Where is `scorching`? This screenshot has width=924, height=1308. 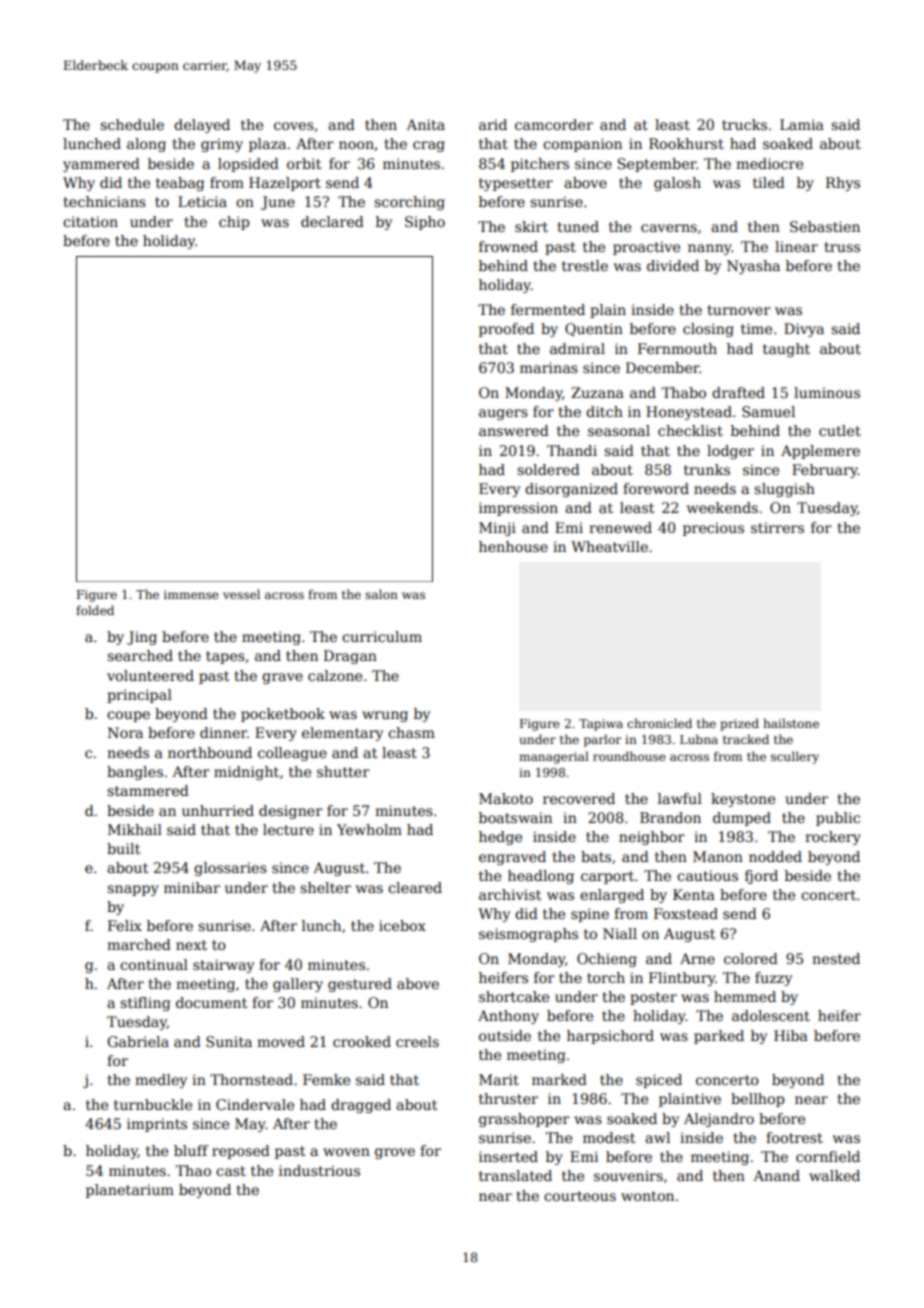
scorching is located at coordinates (409, 203).
